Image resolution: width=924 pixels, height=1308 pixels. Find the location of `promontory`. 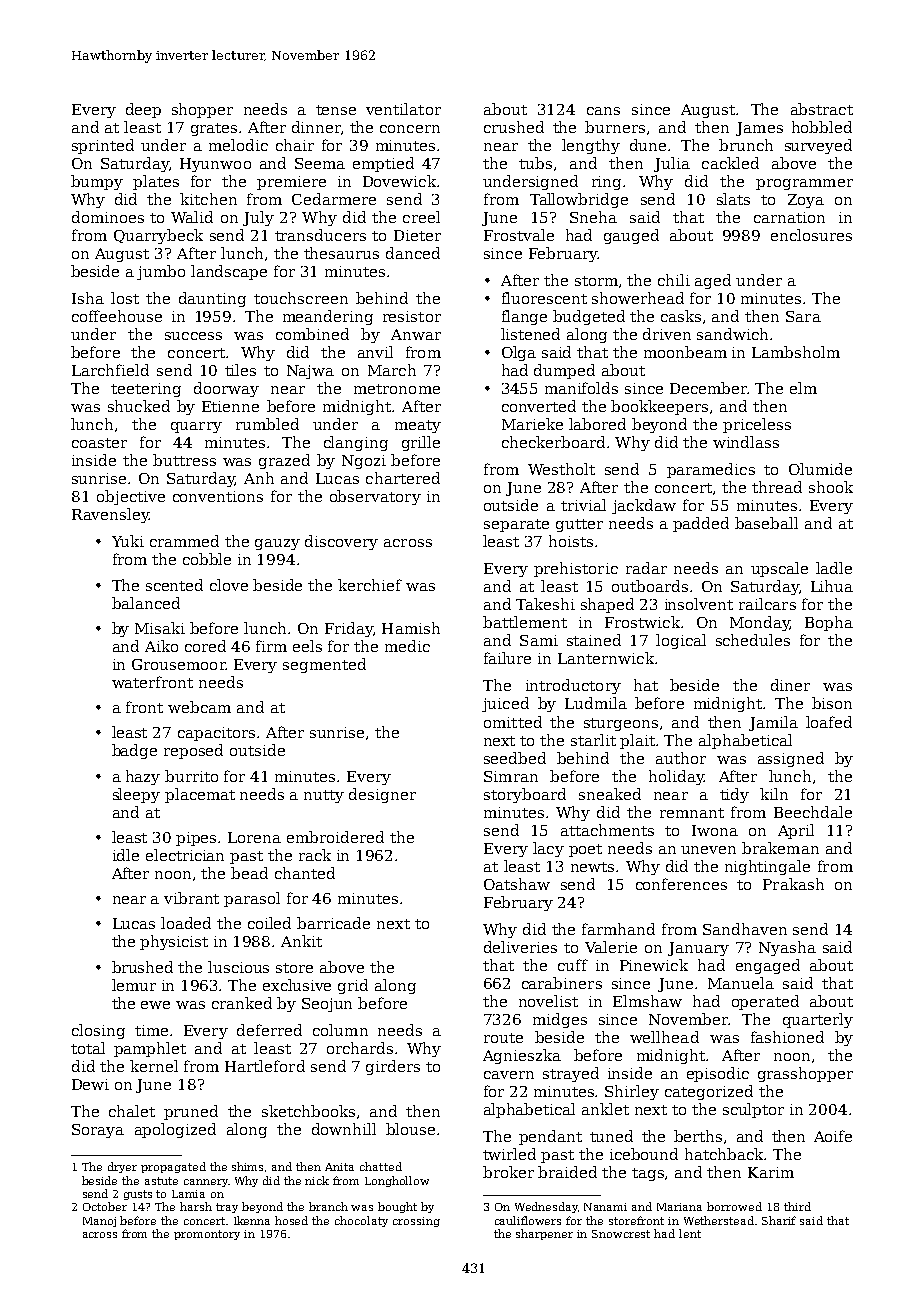

promontory is located at coordinates (207, 1235).
